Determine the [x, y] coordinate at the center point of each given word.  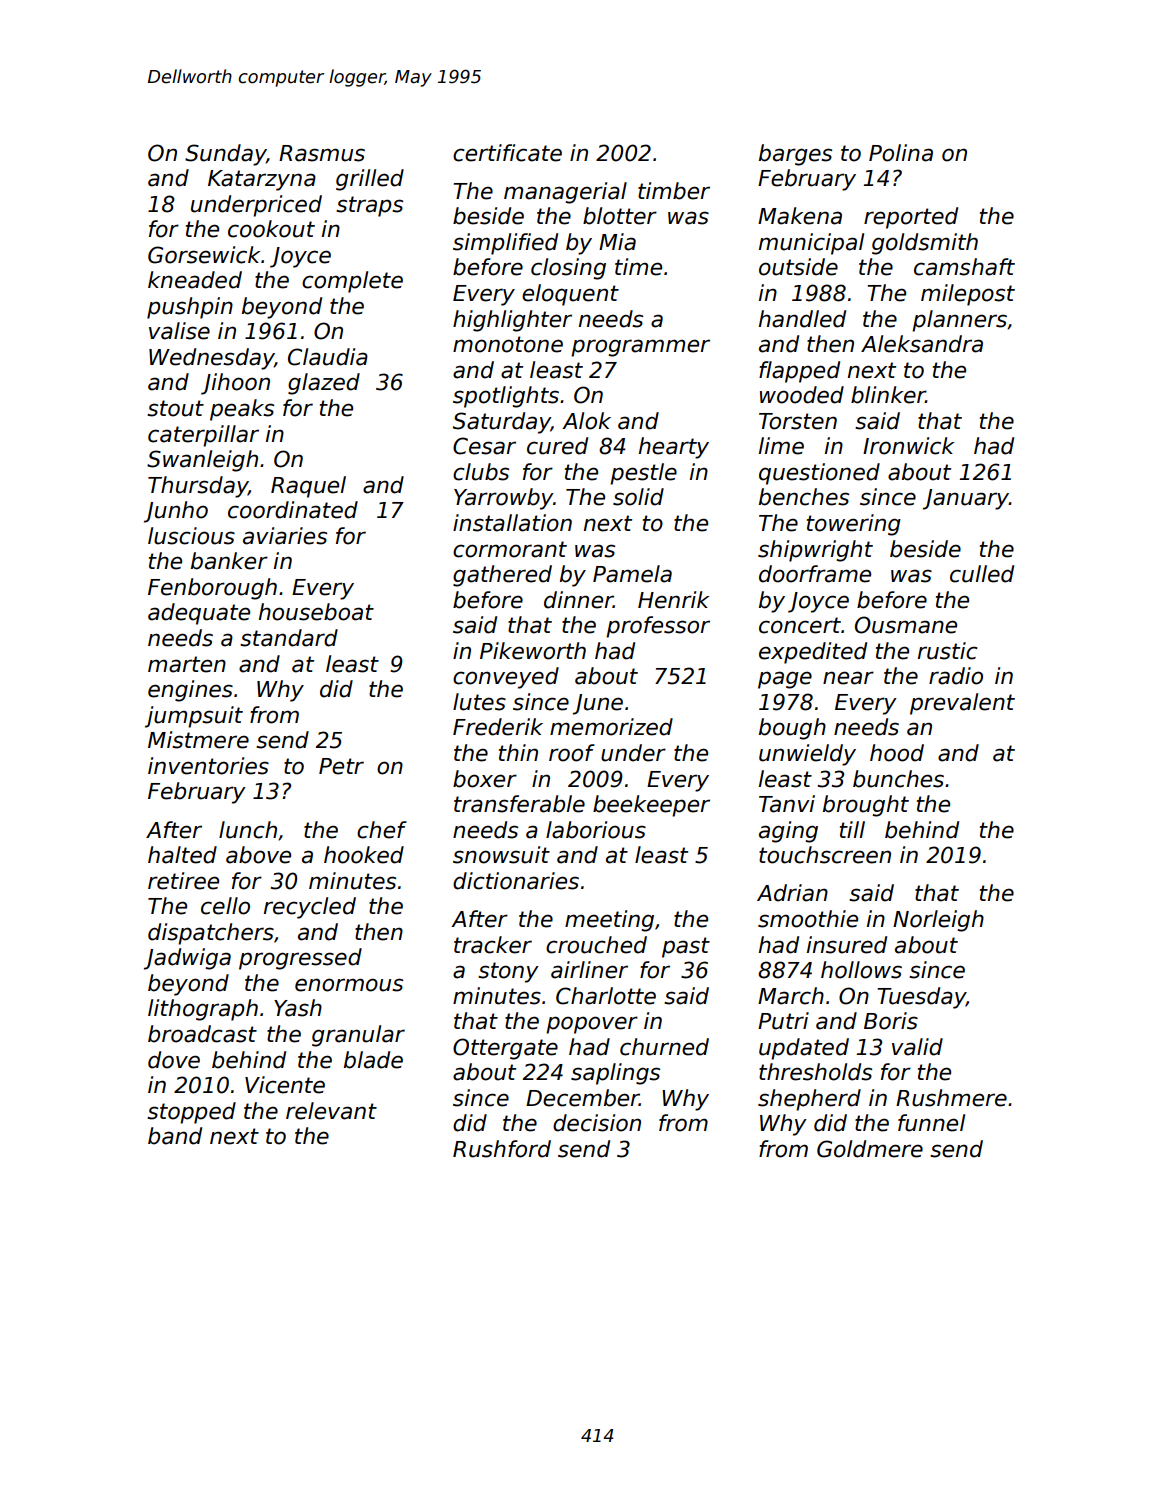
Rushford [502, 1149]
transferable [519, 804]
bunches [898, 779]
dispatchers [211, 934]
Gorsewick [204, 255]
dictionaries [516, 881]
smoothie [808, 919]
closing [568, 269]
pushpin [190, 308]
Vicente [285, 1085]
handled [802, 319]
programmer [640, 348]
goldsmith [925, 244]
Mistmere [198, 740]
